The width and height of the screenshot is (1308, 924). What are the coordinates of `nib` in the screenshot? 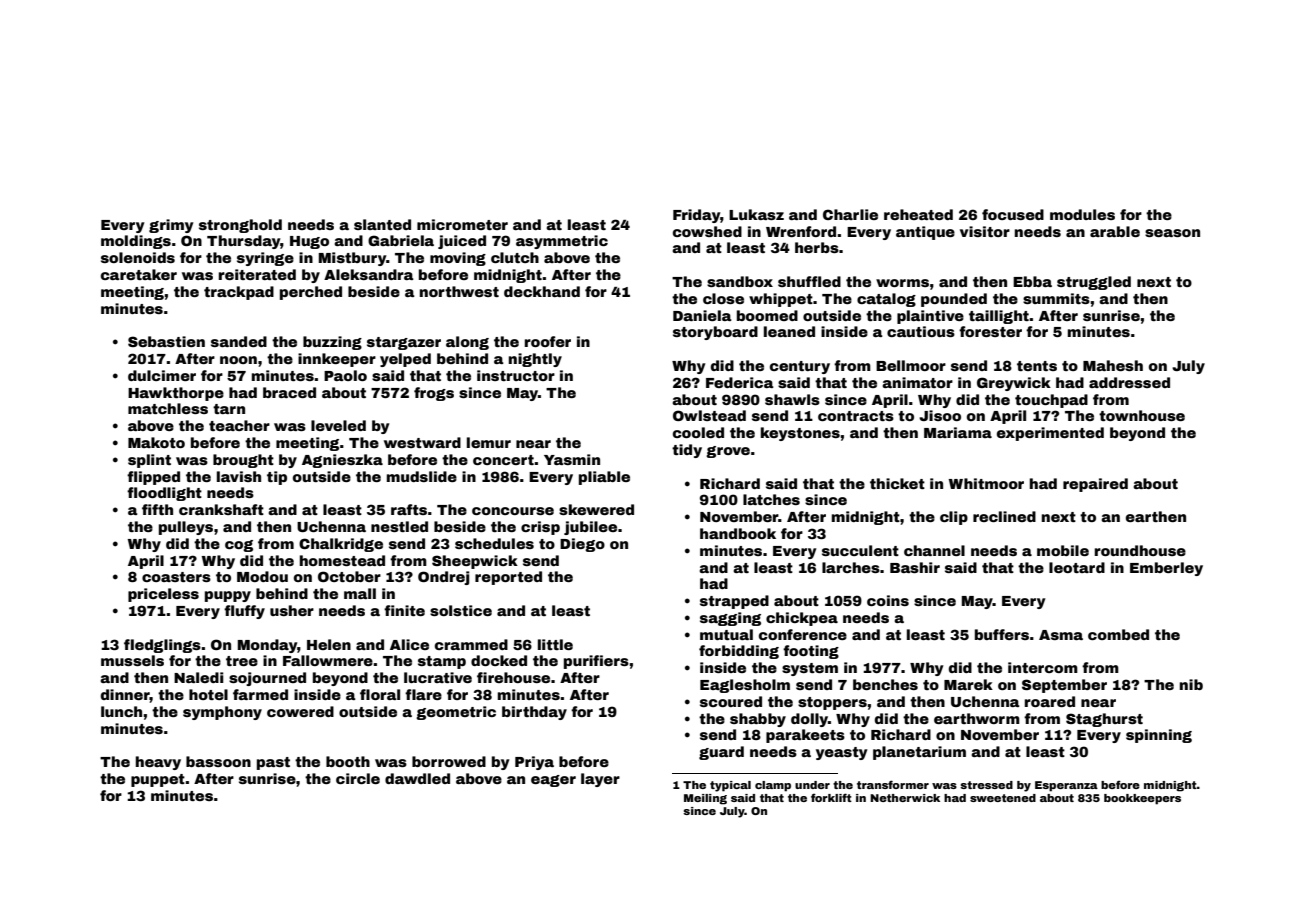 It's located at (1191, 684).
